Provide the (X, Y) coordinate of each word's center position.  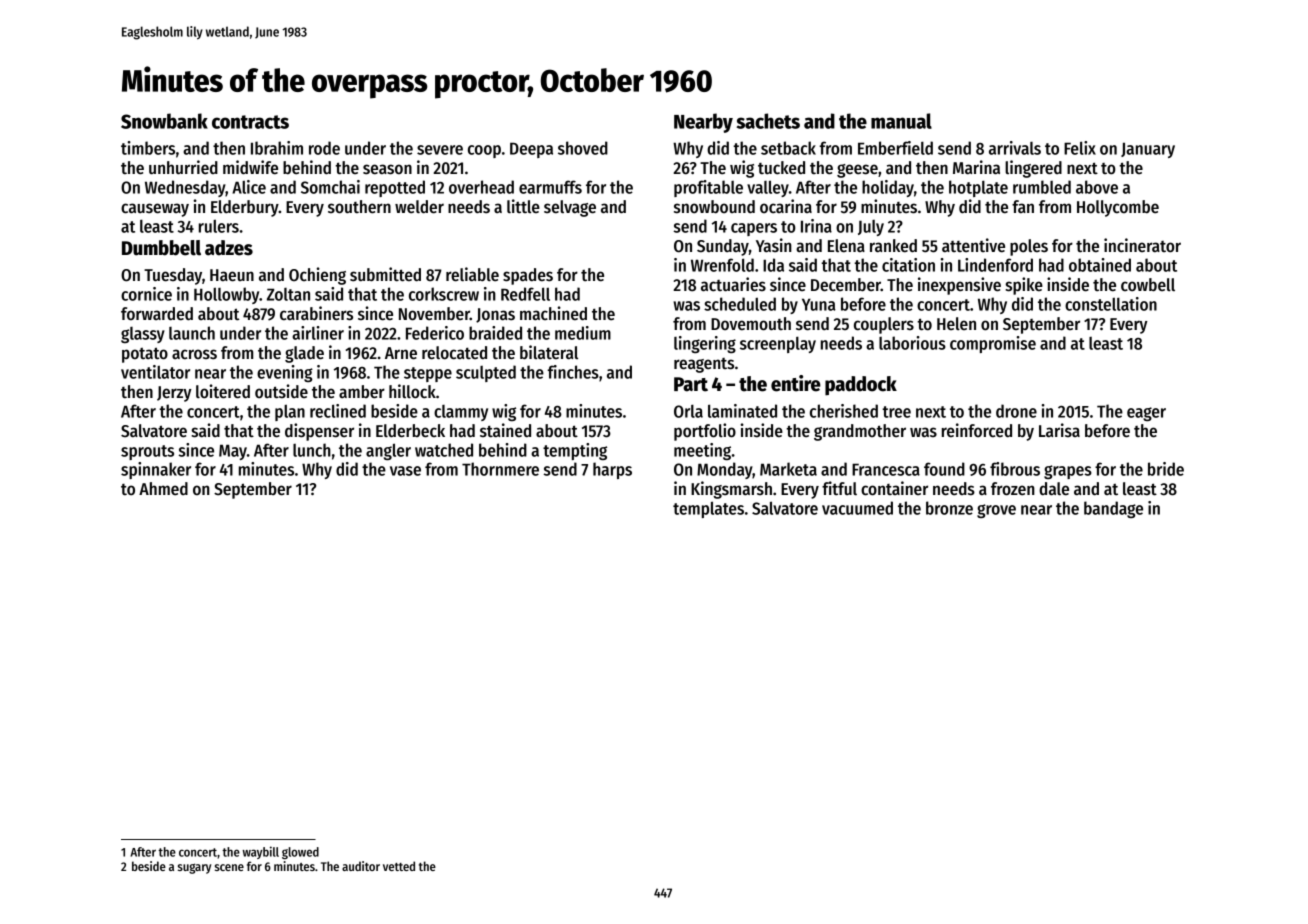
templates (708, 509)
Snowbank (164, 121)
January (1148, 150)
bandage (1113, 509)
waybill (260, 852)
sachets (768, 121)
